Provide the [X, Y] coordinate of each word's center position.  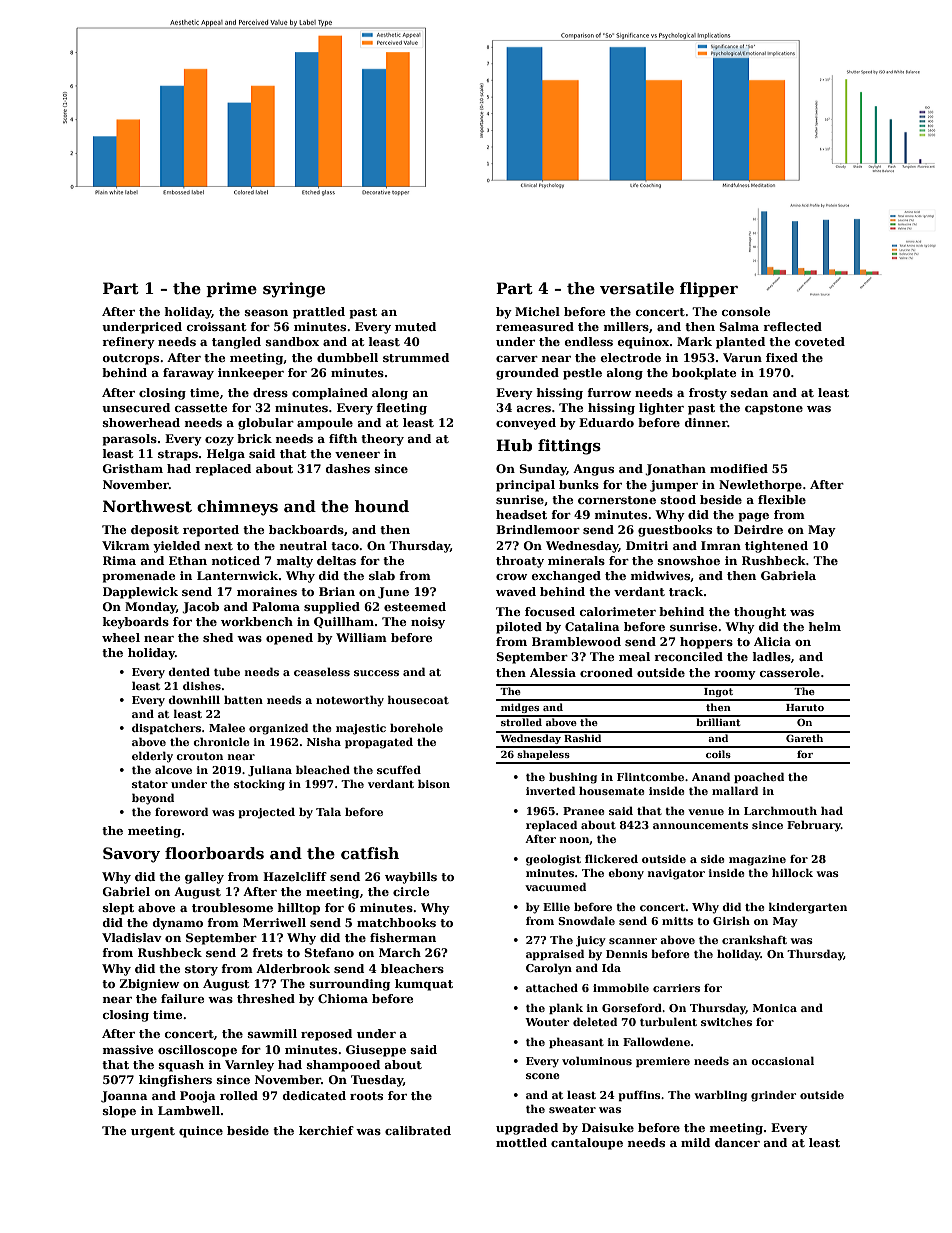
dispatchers [166, 728]
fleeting [401, 409]
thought [760, 613]
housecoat [418, 700]
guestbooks [675, 531]
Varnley [249, 1066]
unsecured [136, 407]
